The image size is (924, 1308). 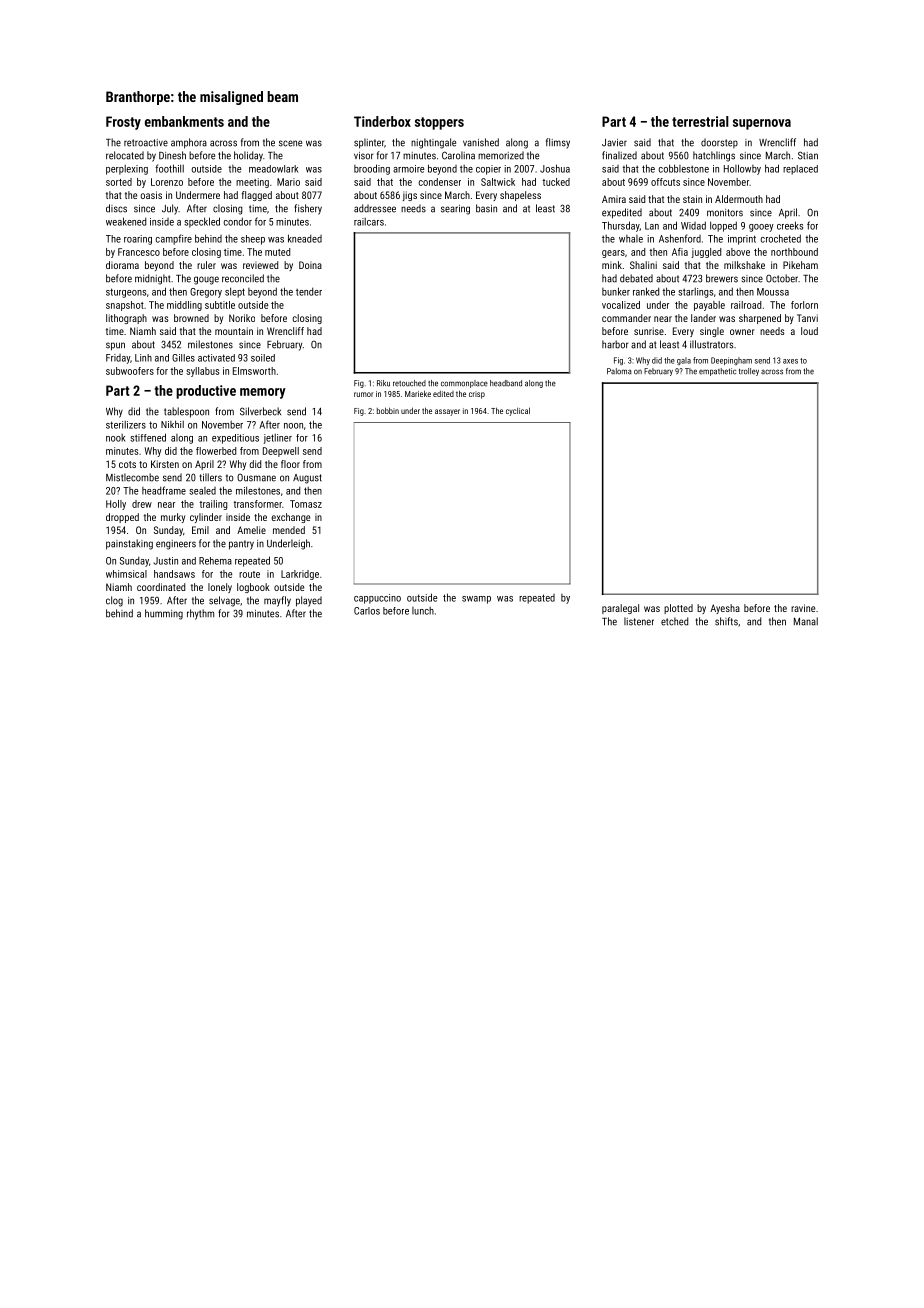 I want to click on axes, so click(x=790, y=361).
